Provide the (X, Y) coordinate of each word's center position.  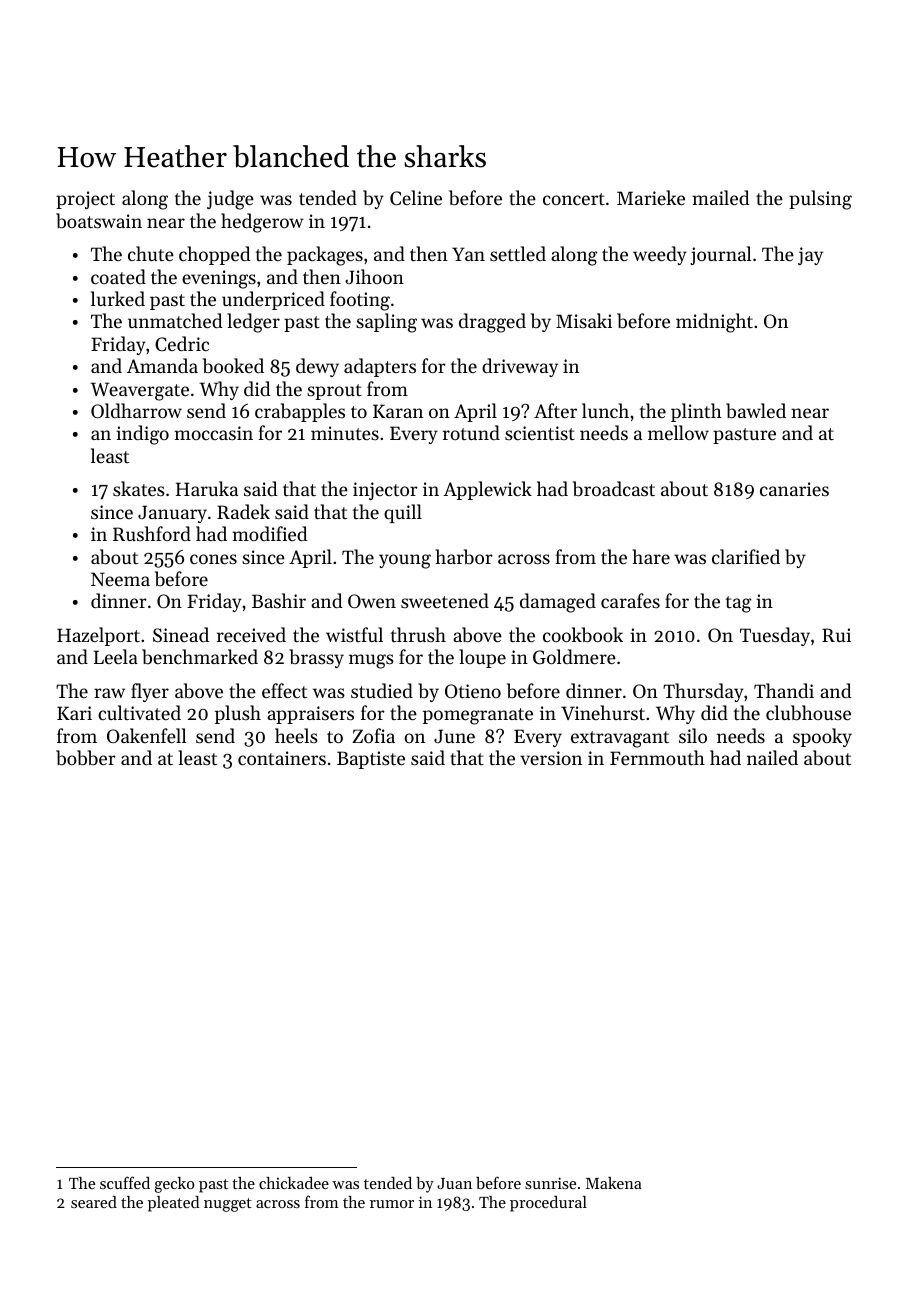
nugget (228, 1205)
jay (810, 256)
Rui (836, 635)
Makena (614, 1183)
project (85, 200)
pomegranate (478, 716)
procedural (548, 1204)
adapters (380, 367)
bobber (86, 758)
